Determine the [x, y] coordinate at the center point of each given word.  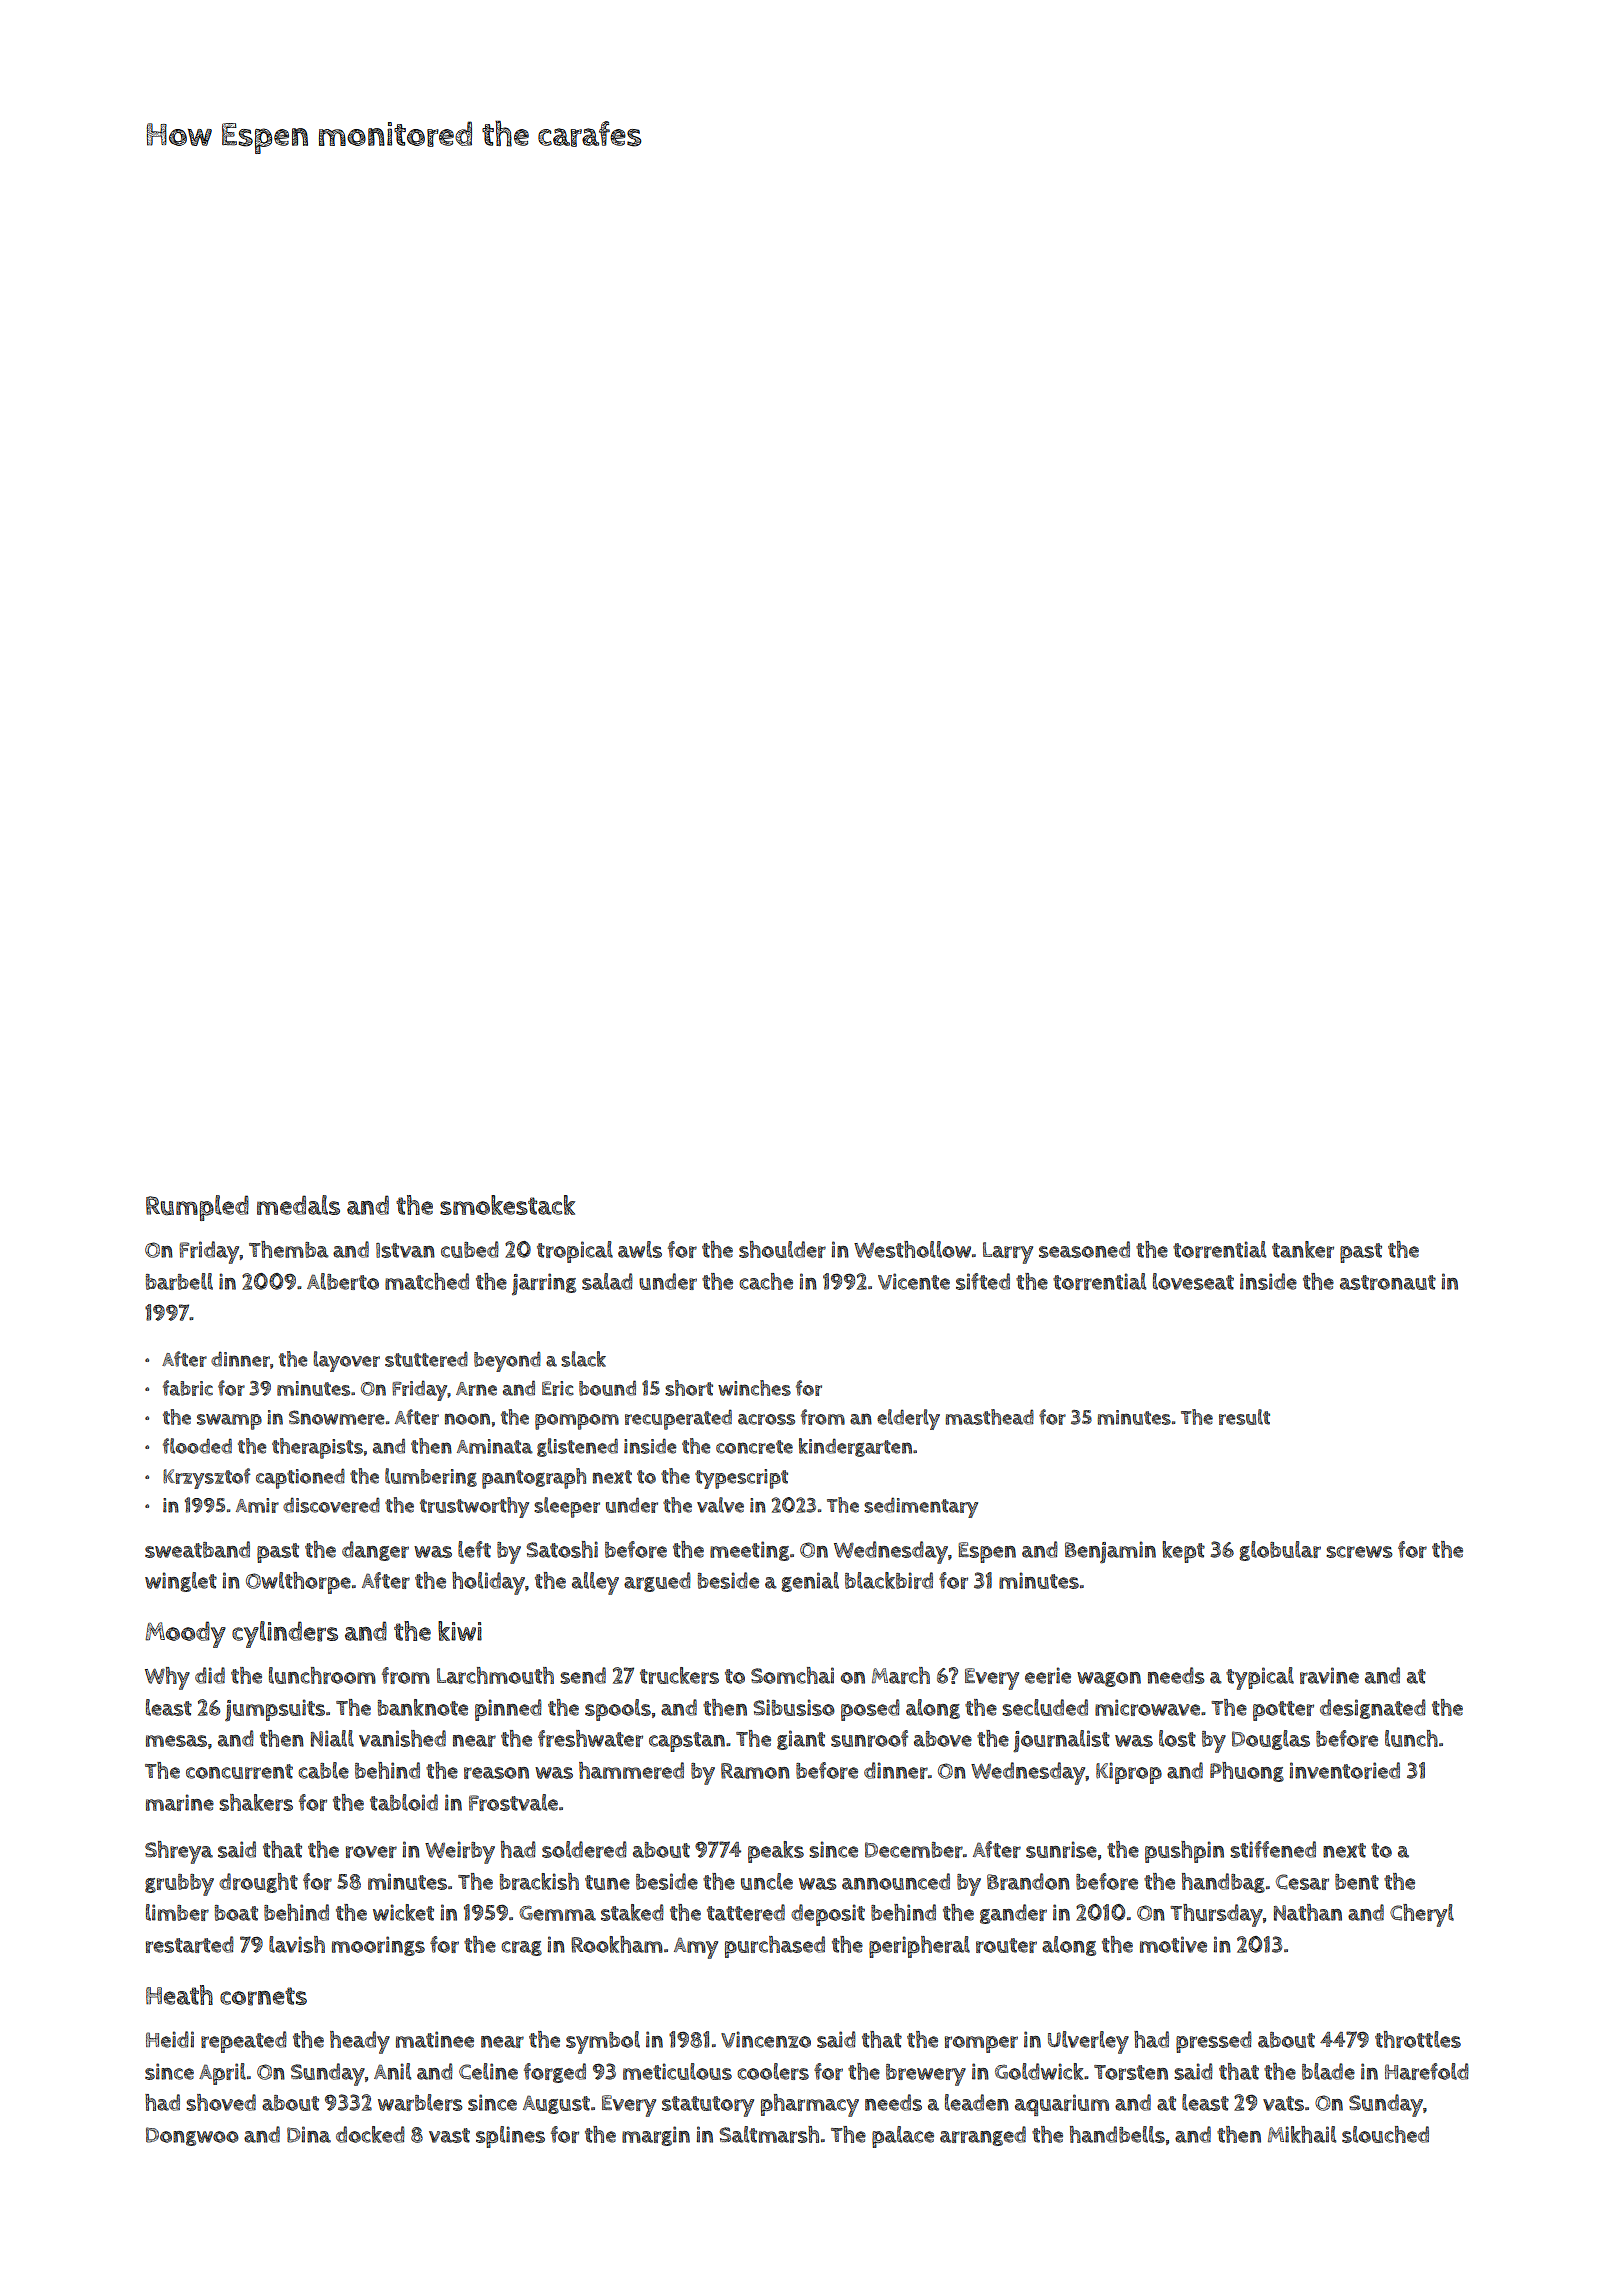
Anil [392, 2071]
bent [1357, 1882]
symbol [603, 2042]
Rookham [617, 1944]
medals [298, 1205]
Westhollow [912, 1249]
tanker [1303, 1249]
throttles [1418, 2039]
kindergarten [855, 1447]
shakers [256, 1802]
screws [1359, 1552]
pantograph [534, 1478]
